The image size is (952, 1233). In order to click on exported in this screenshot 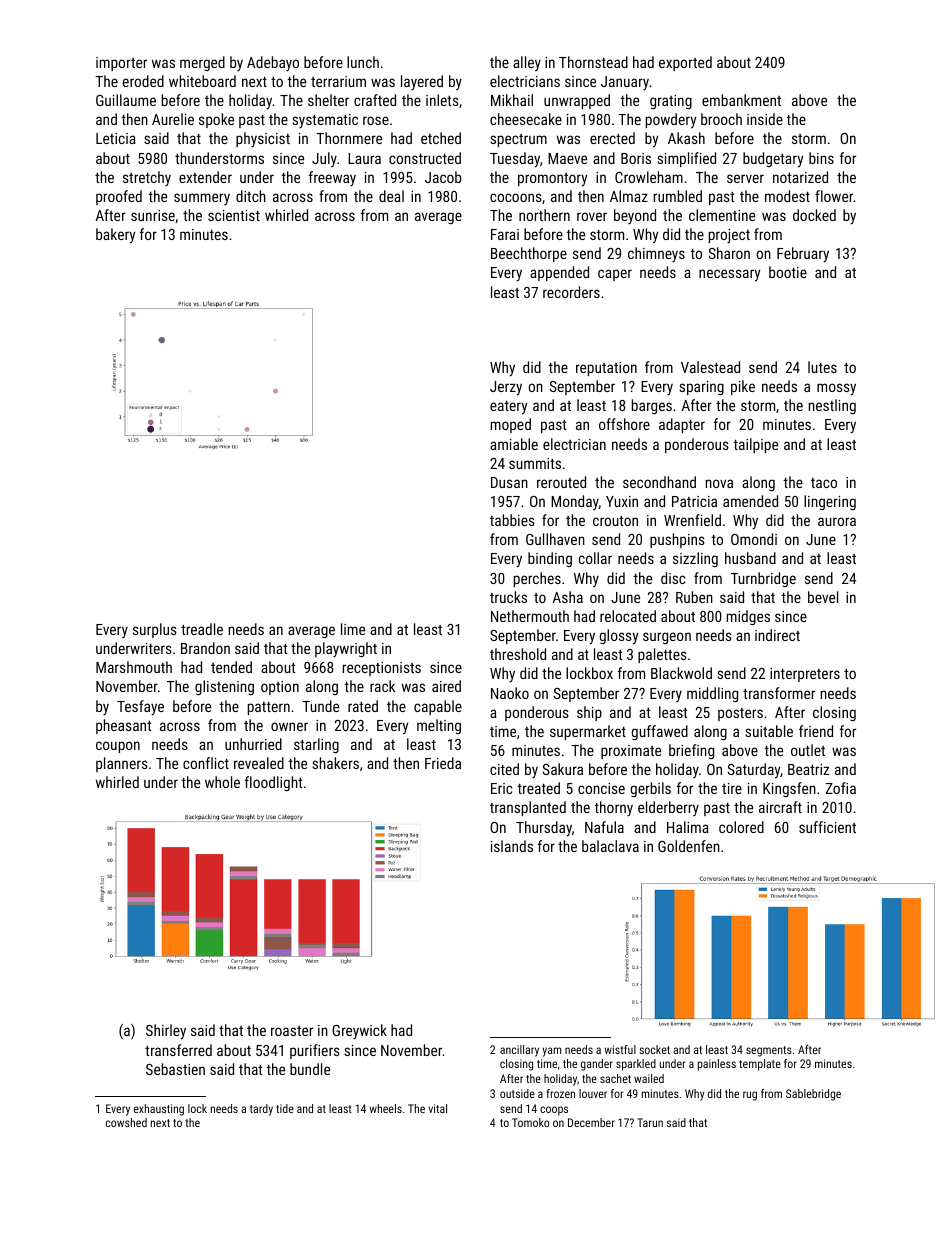, I will do `click(685, 63)`.
